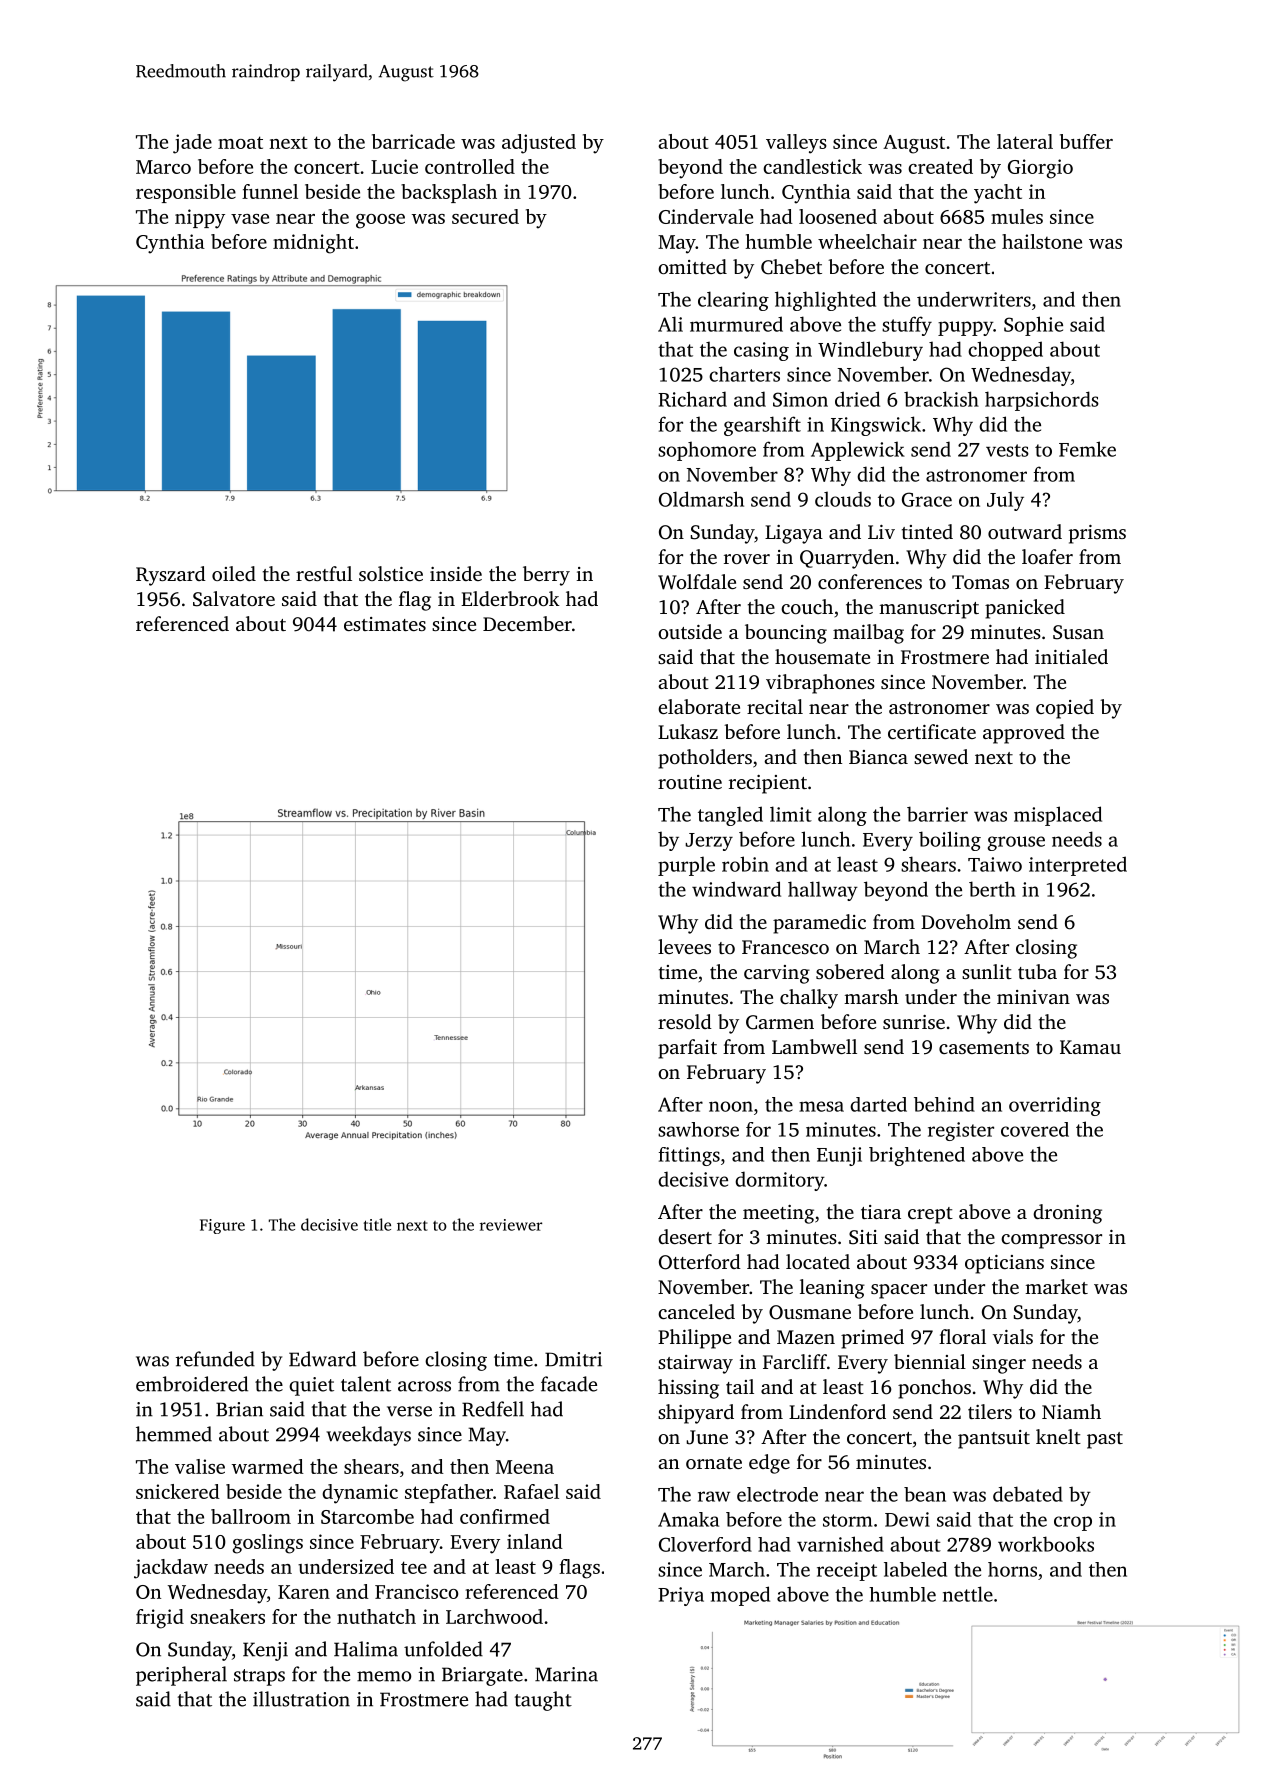  I want to click on sneakers, so click(227, 1616).
